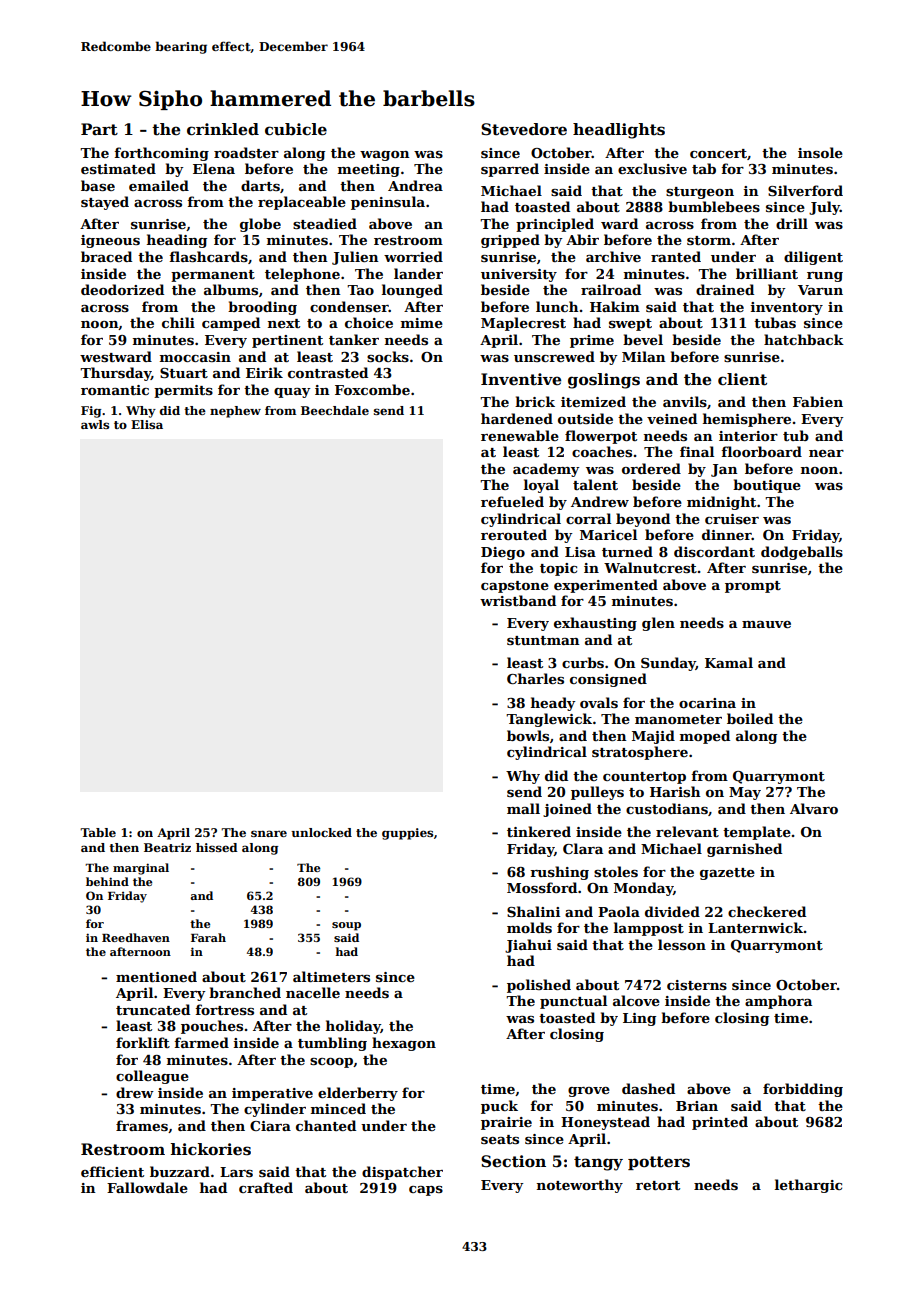 This page has height=1308, width=924. I want to click on Table, so click(98, 832).
